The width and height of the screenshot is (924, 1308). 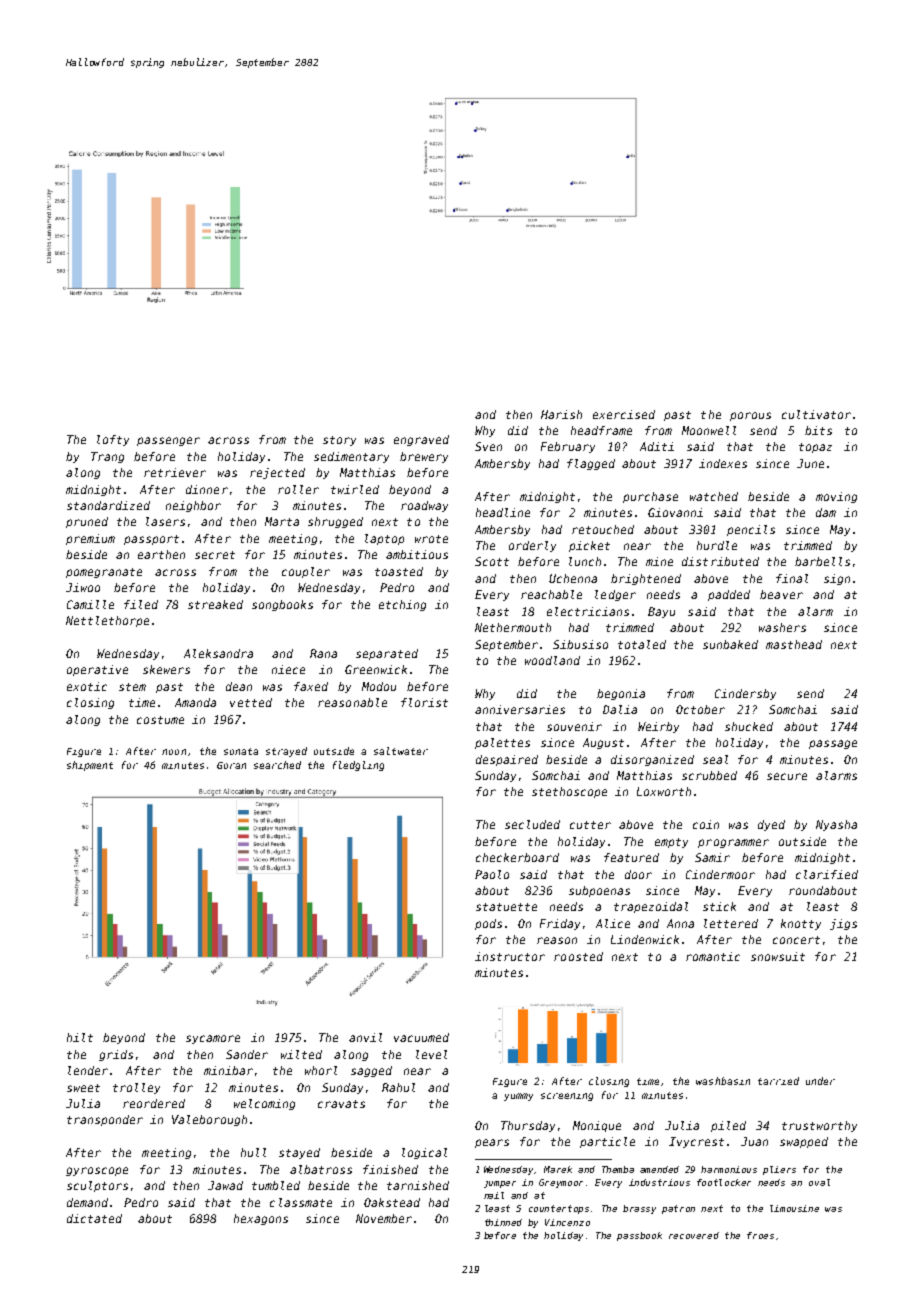 What do you see at coordinates (750, 416) in the screenshot?
I see `porous` at bounding box center [750, 416].
